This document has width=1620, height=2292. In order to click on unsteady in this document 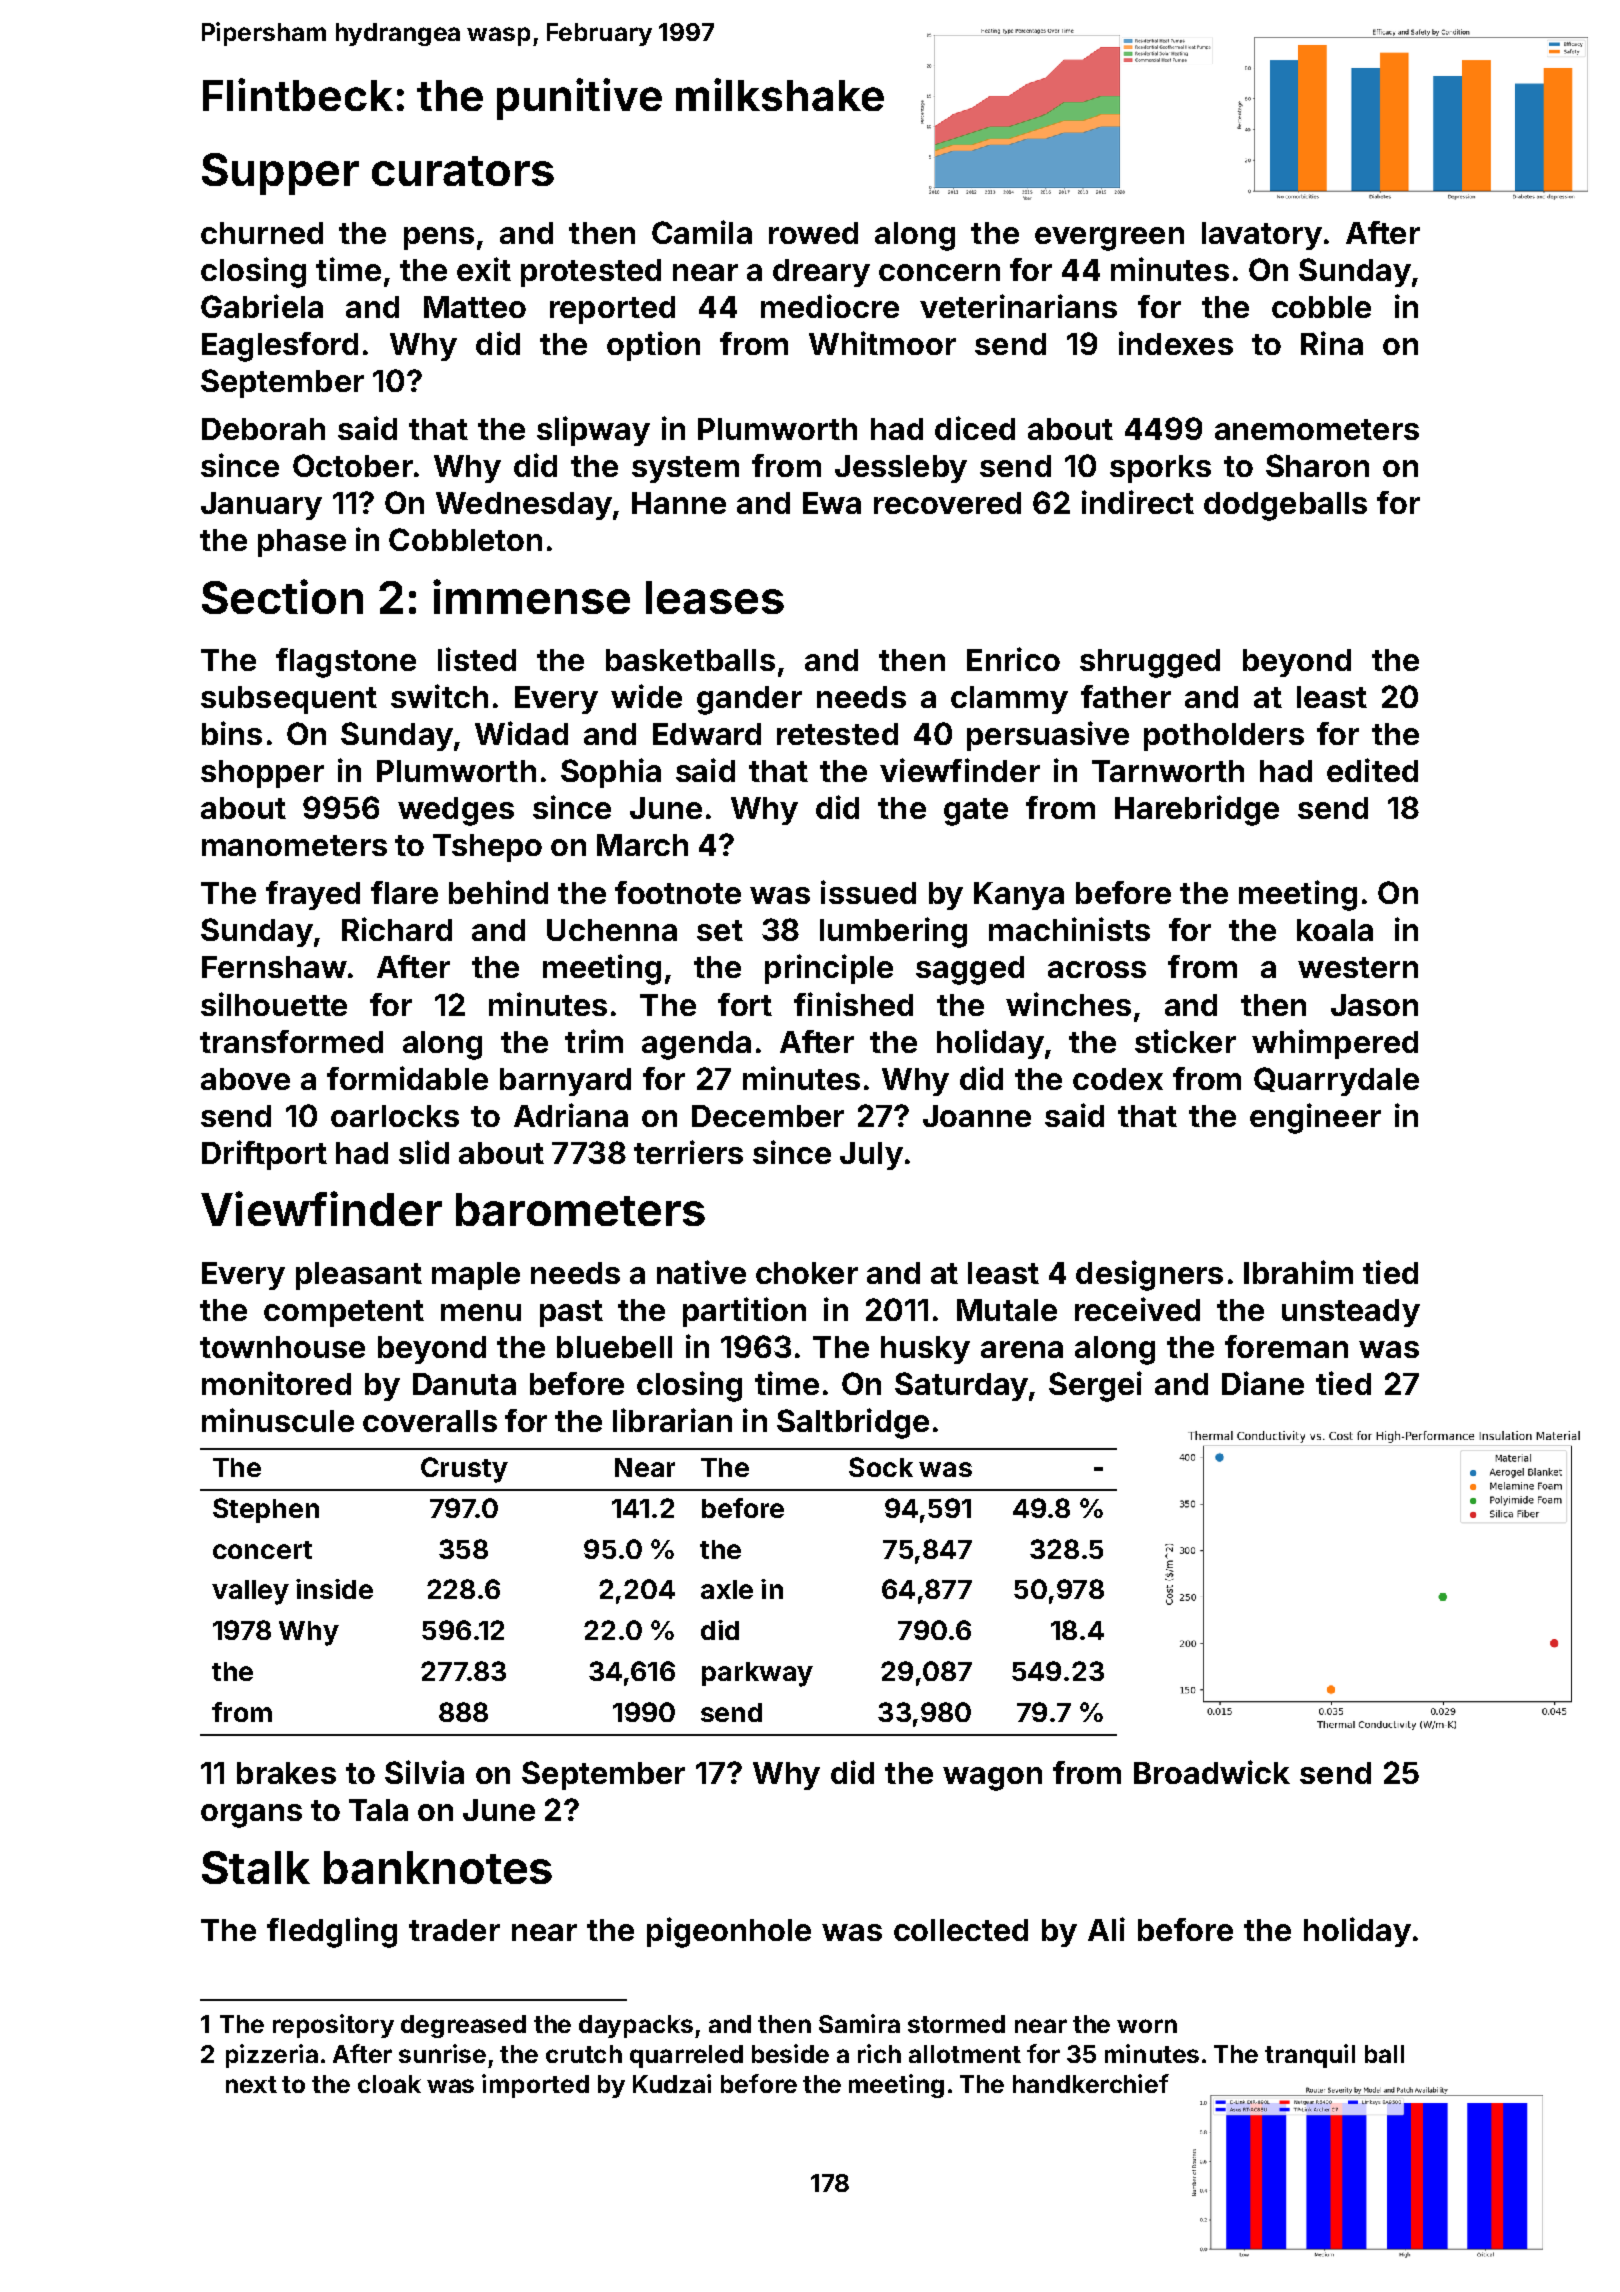, I will do `click(1351, 1313)`.
